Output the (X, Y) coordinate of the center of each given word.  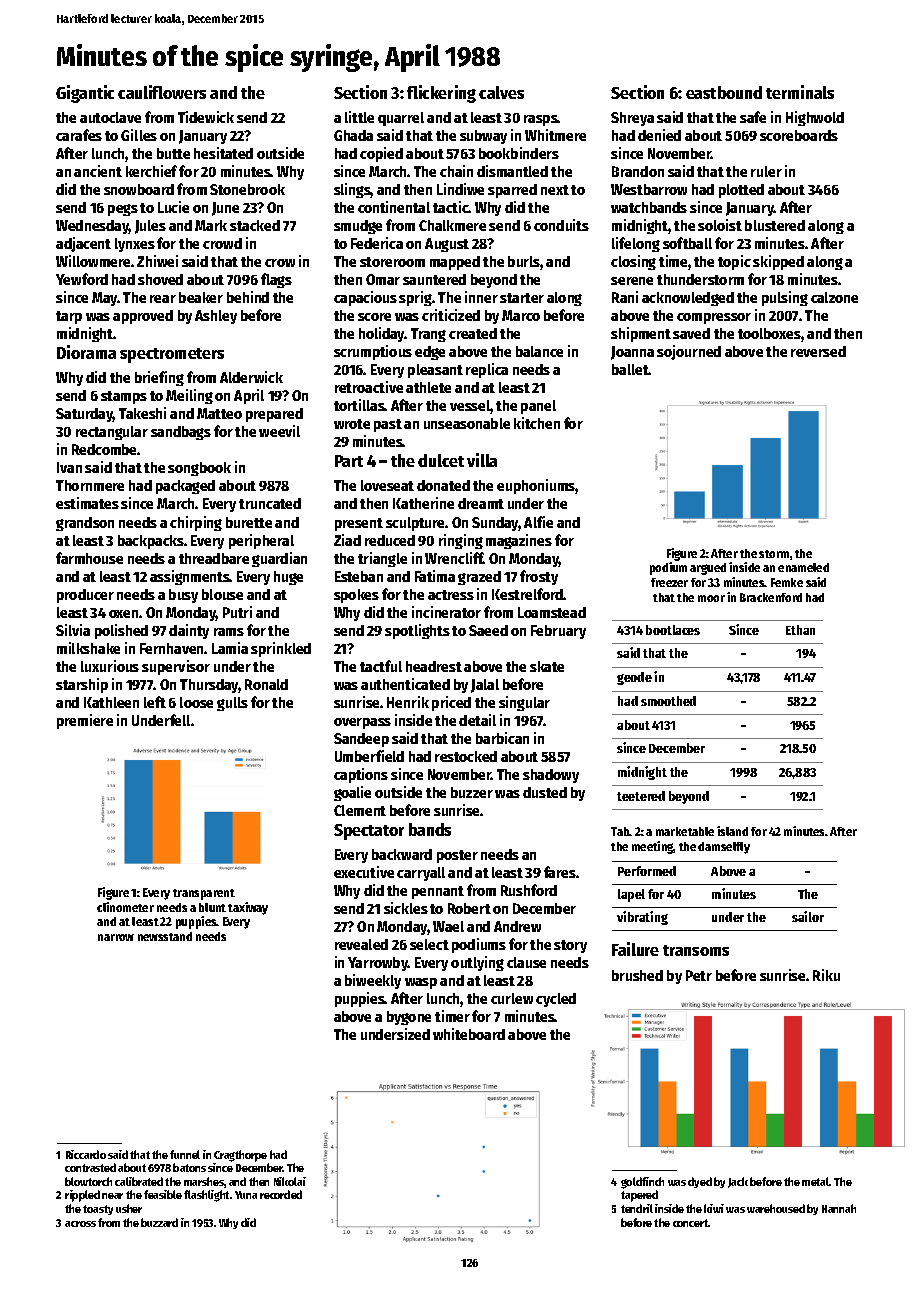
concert (691, 1223)
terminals (800, 92)
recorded (281, 1194)
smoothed (668, 701)
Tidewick (206, 117)
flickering (441, 94)
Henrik (408, 702)
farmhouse (89, 558)
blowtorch (88, 1181)
